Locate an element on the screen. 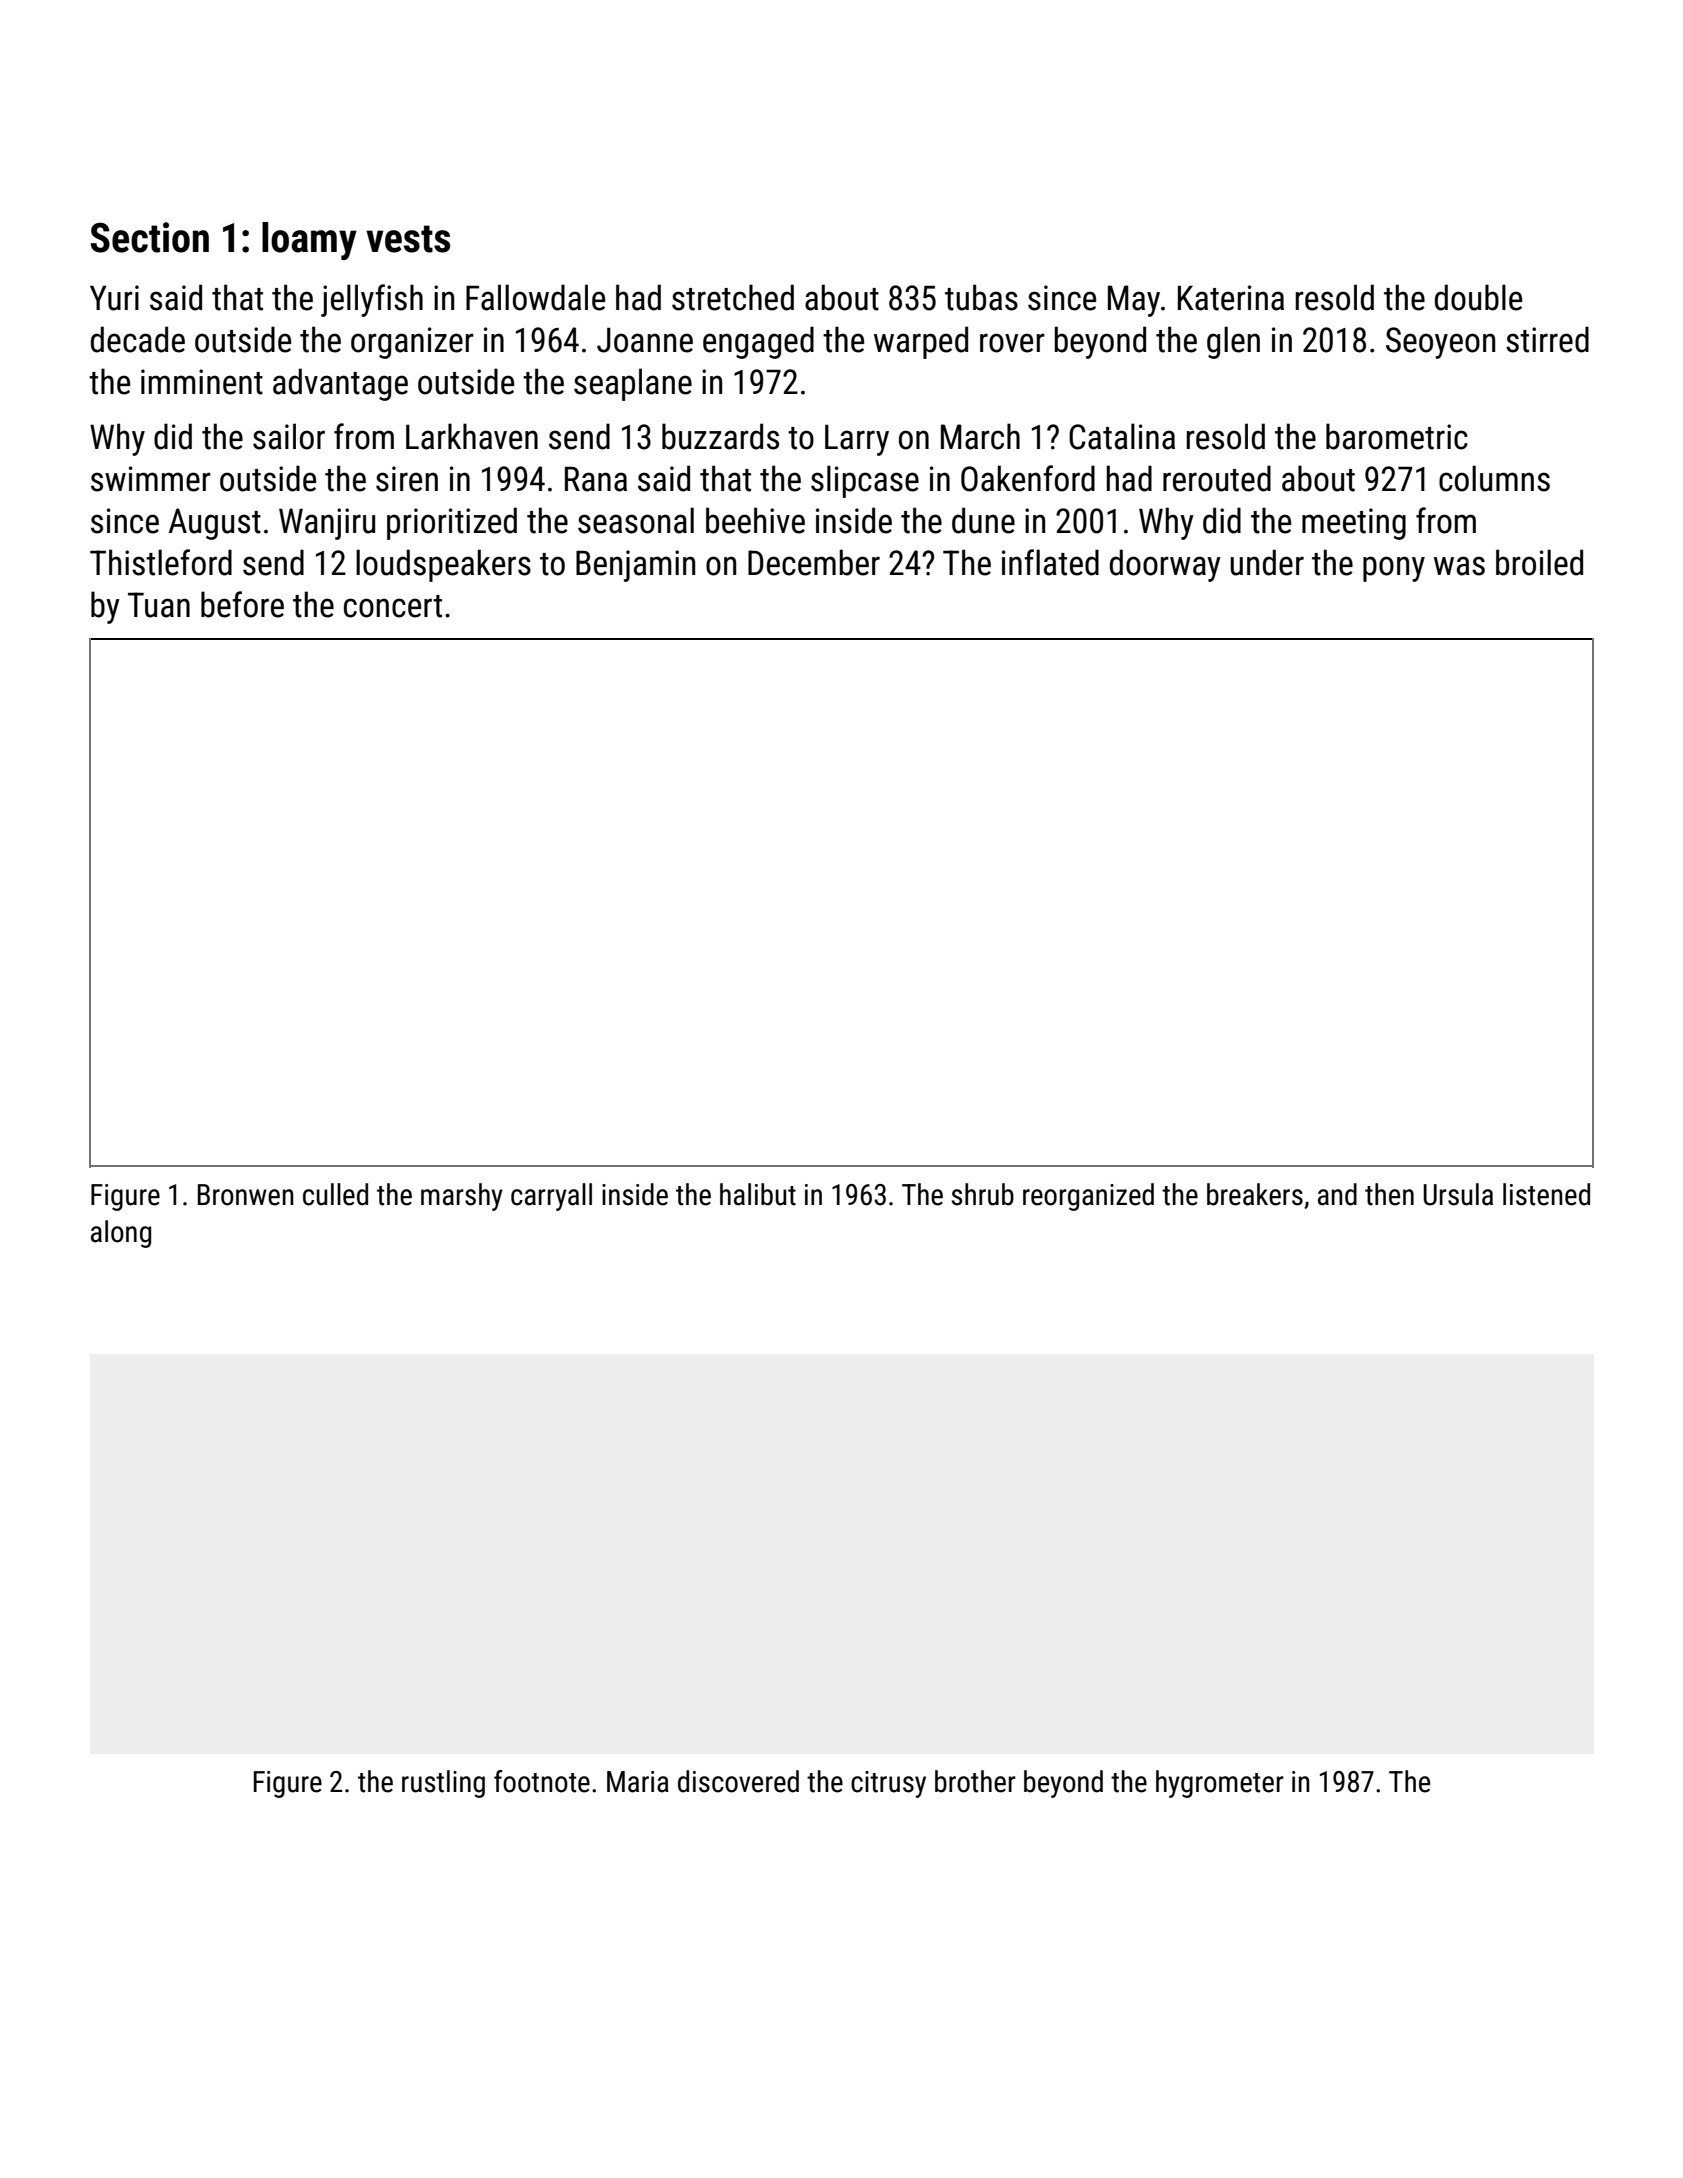 This screenshot has width=1683, height=2178. Section is located at coordinates (150, 237).
